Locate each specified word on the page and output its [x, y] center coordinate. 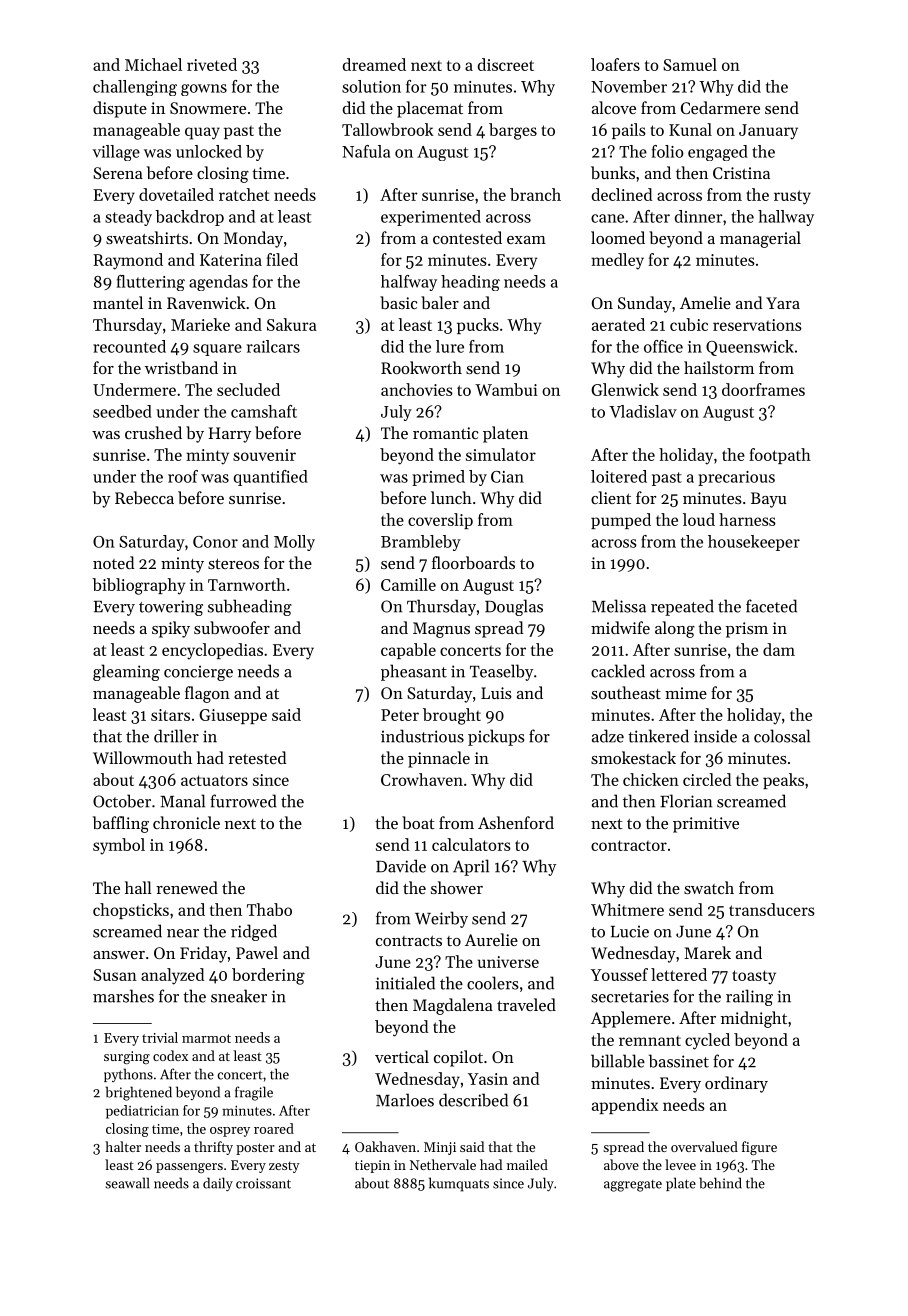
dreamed [374, 64]
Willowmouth [142, 757]
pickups [496, 737]
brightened [139, 1093]
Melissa [619, 606]
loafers [615, 64]
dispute [120, 109]
